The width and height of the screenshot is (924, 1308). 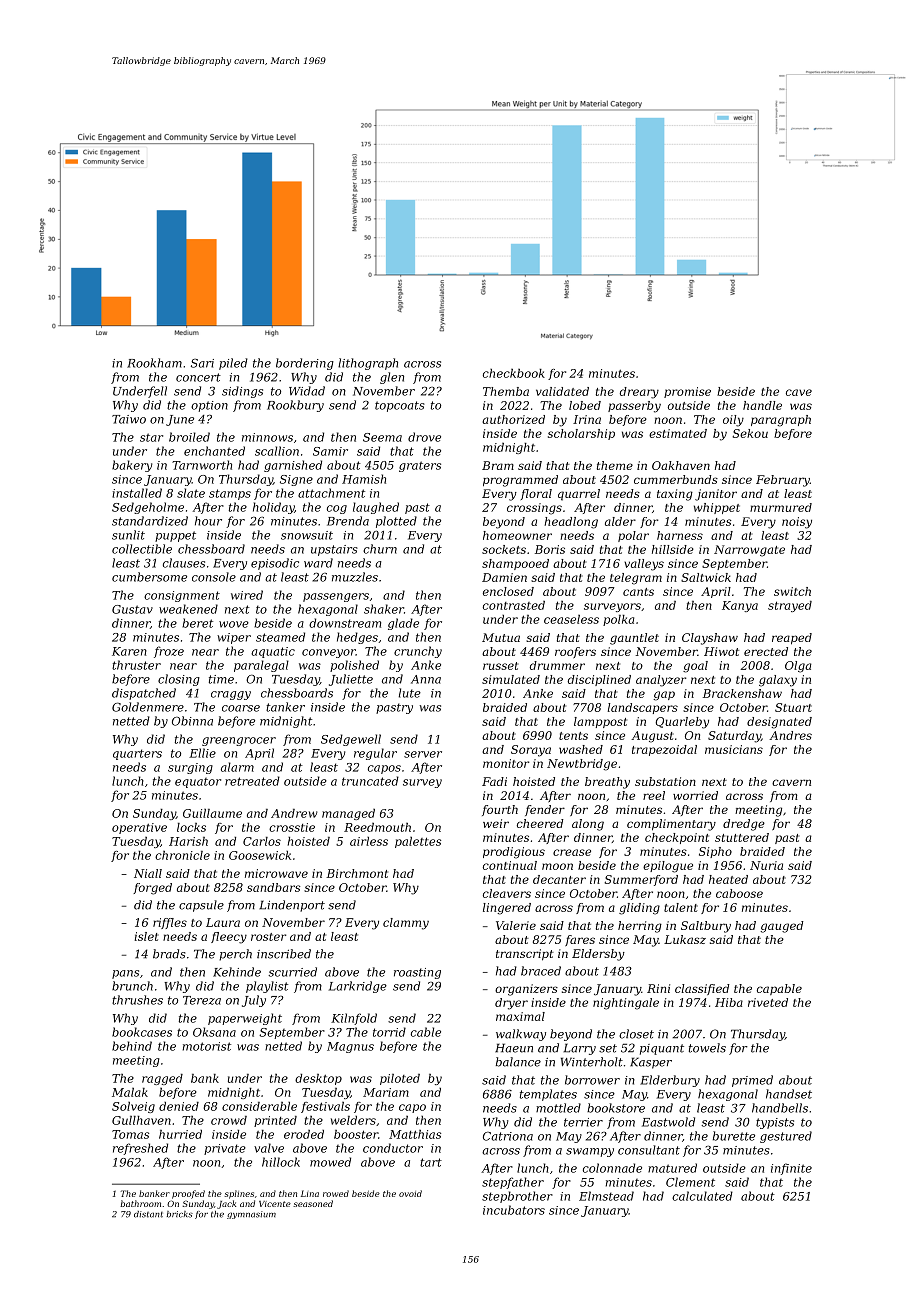 What do you see at coordinates (128, 535) in the screenshot?
I see `sunlit` at bounding box center [128, 535].
